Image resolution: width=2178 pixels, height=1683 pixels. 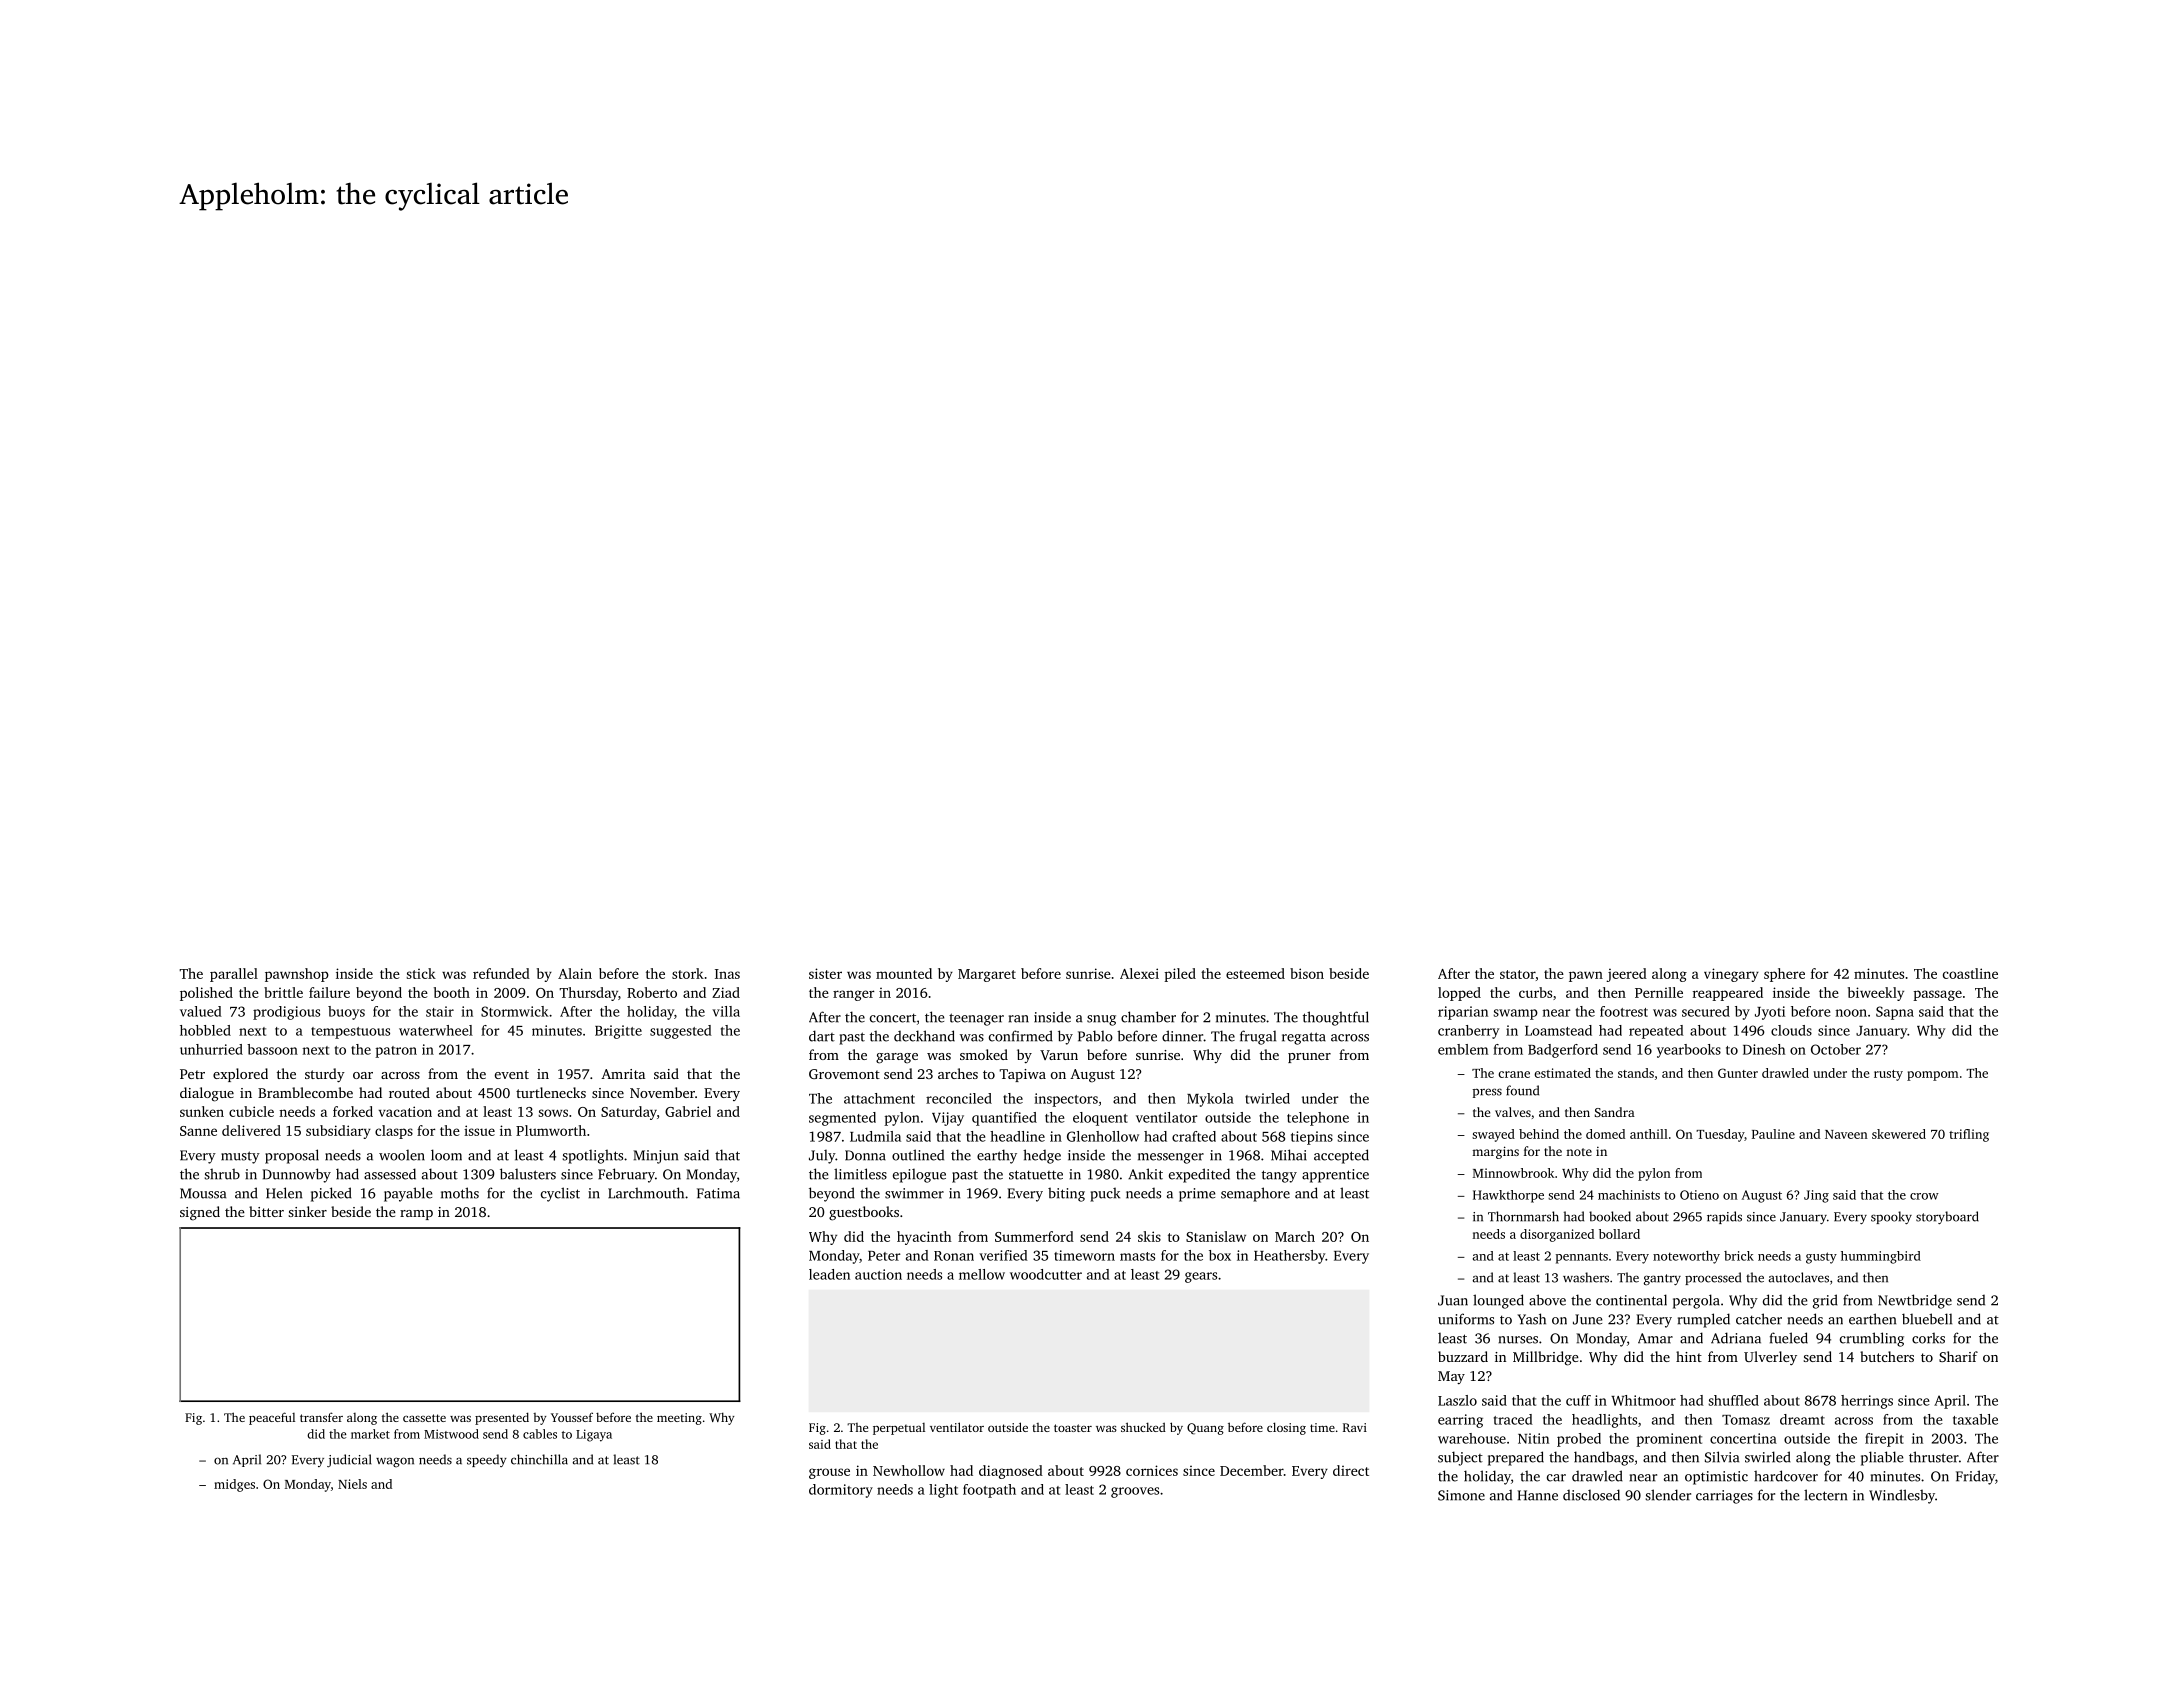 I want to click on peaceful, so click(x=272, y=1418).
